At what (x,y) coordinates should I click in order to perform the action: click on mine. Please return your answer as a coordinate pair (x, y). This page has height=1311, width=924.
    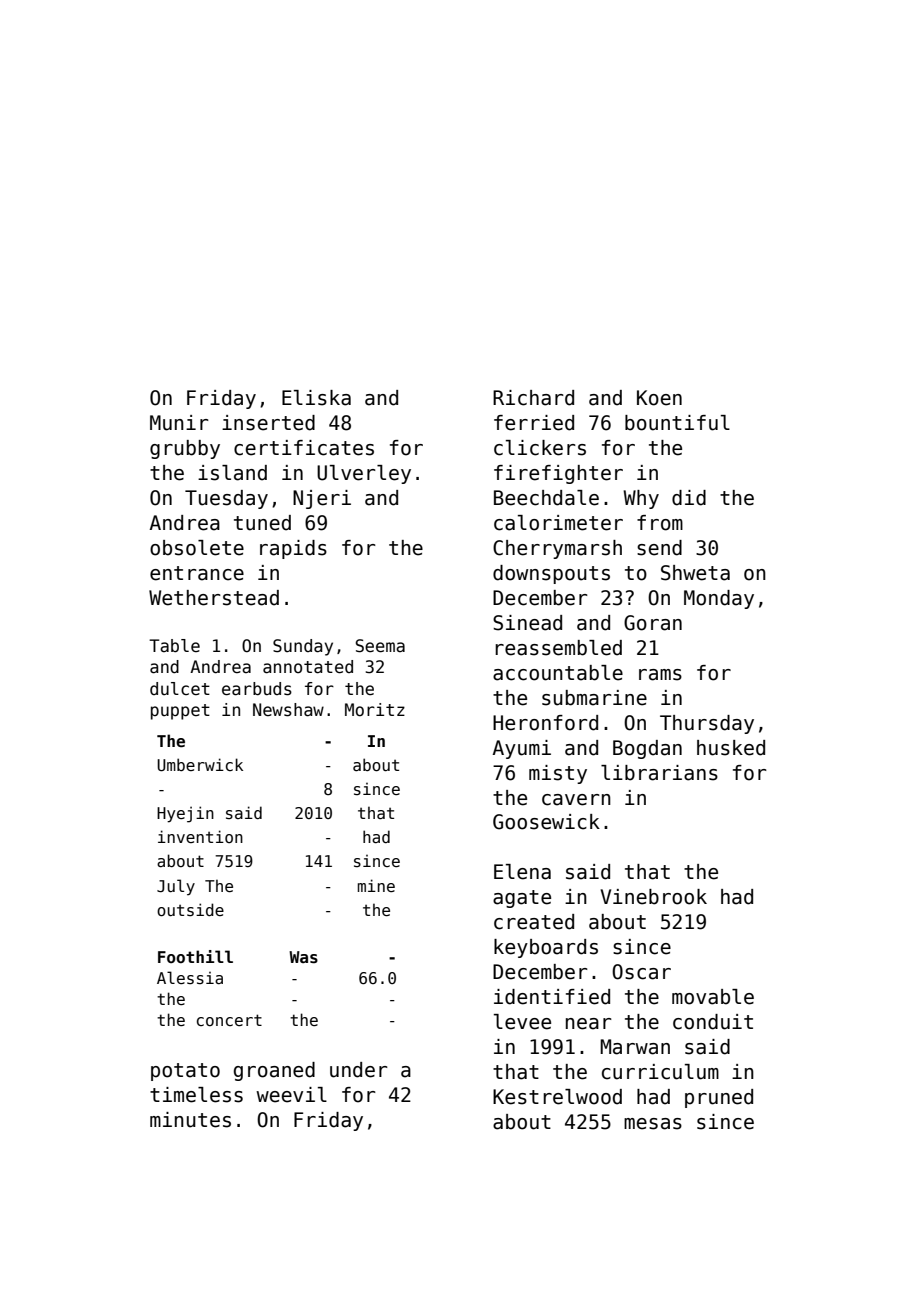
    Looking at the image, I should click on (376, 885).
